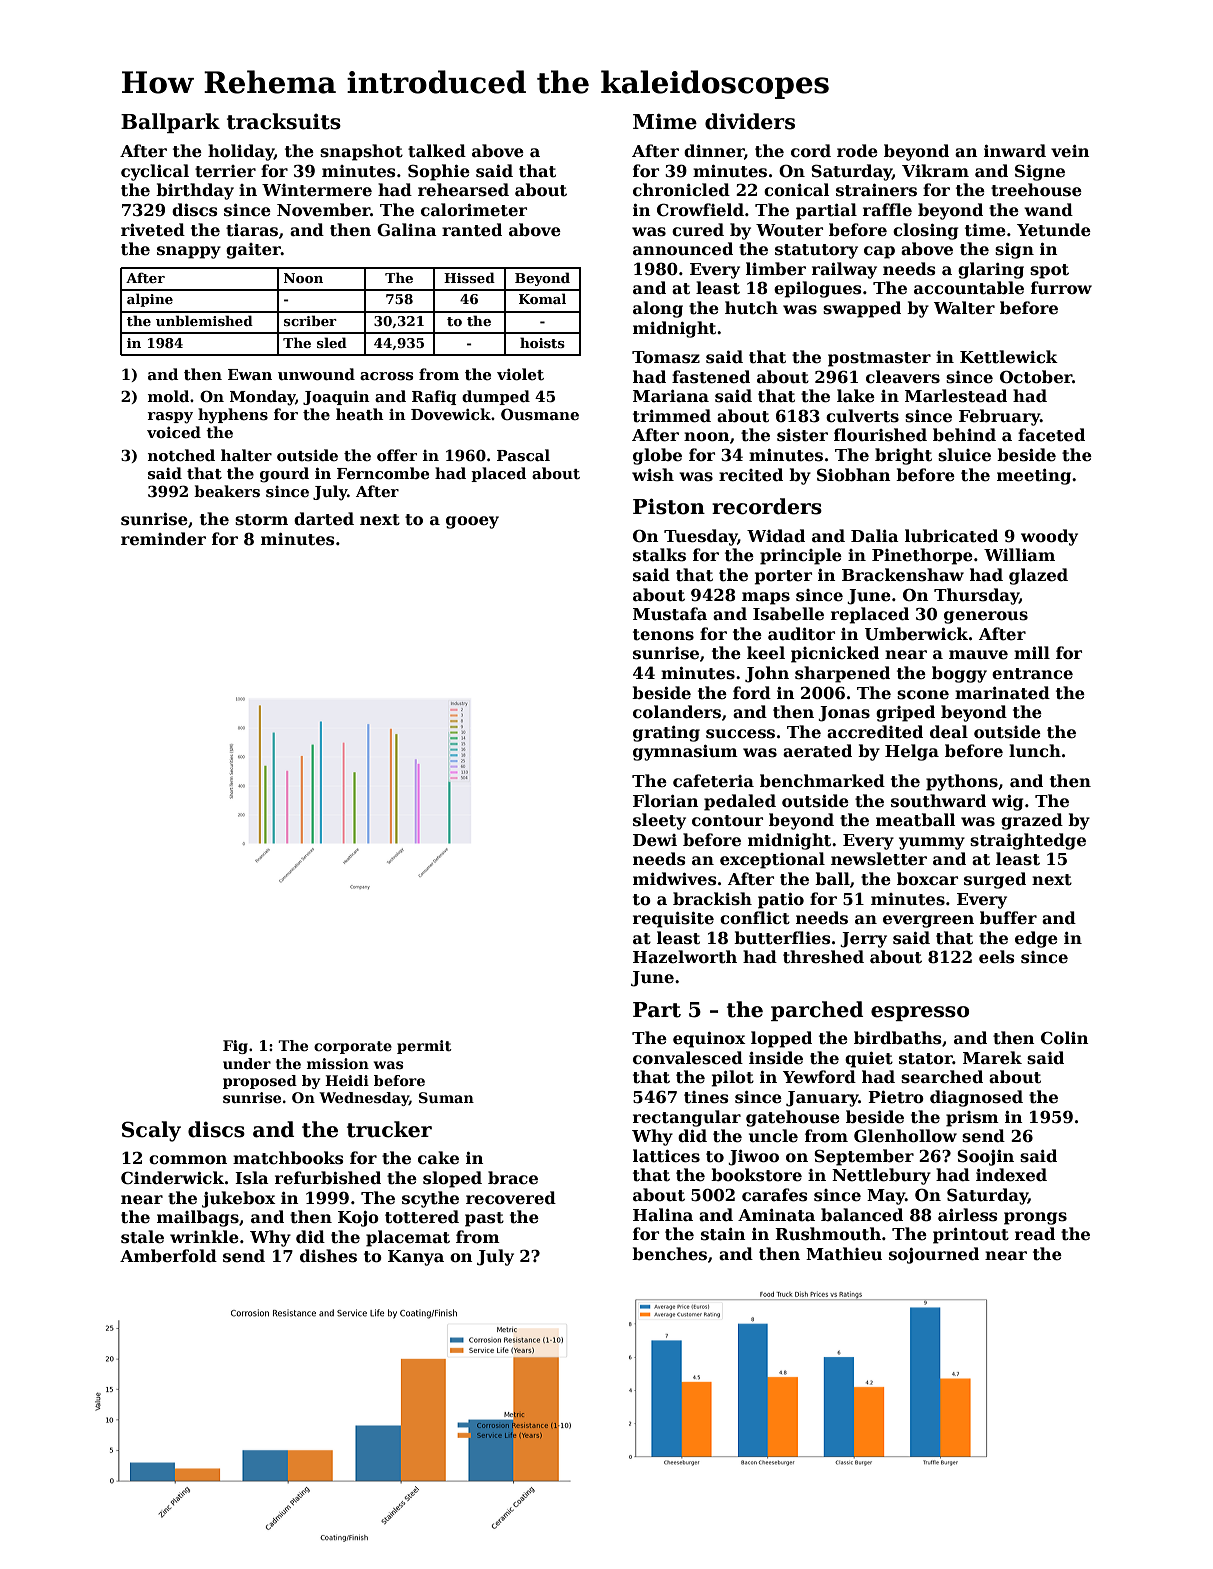  What do you see at coordinates (469, 277) in the image?
I see `Hissed` at bounding box center [469, 277].
